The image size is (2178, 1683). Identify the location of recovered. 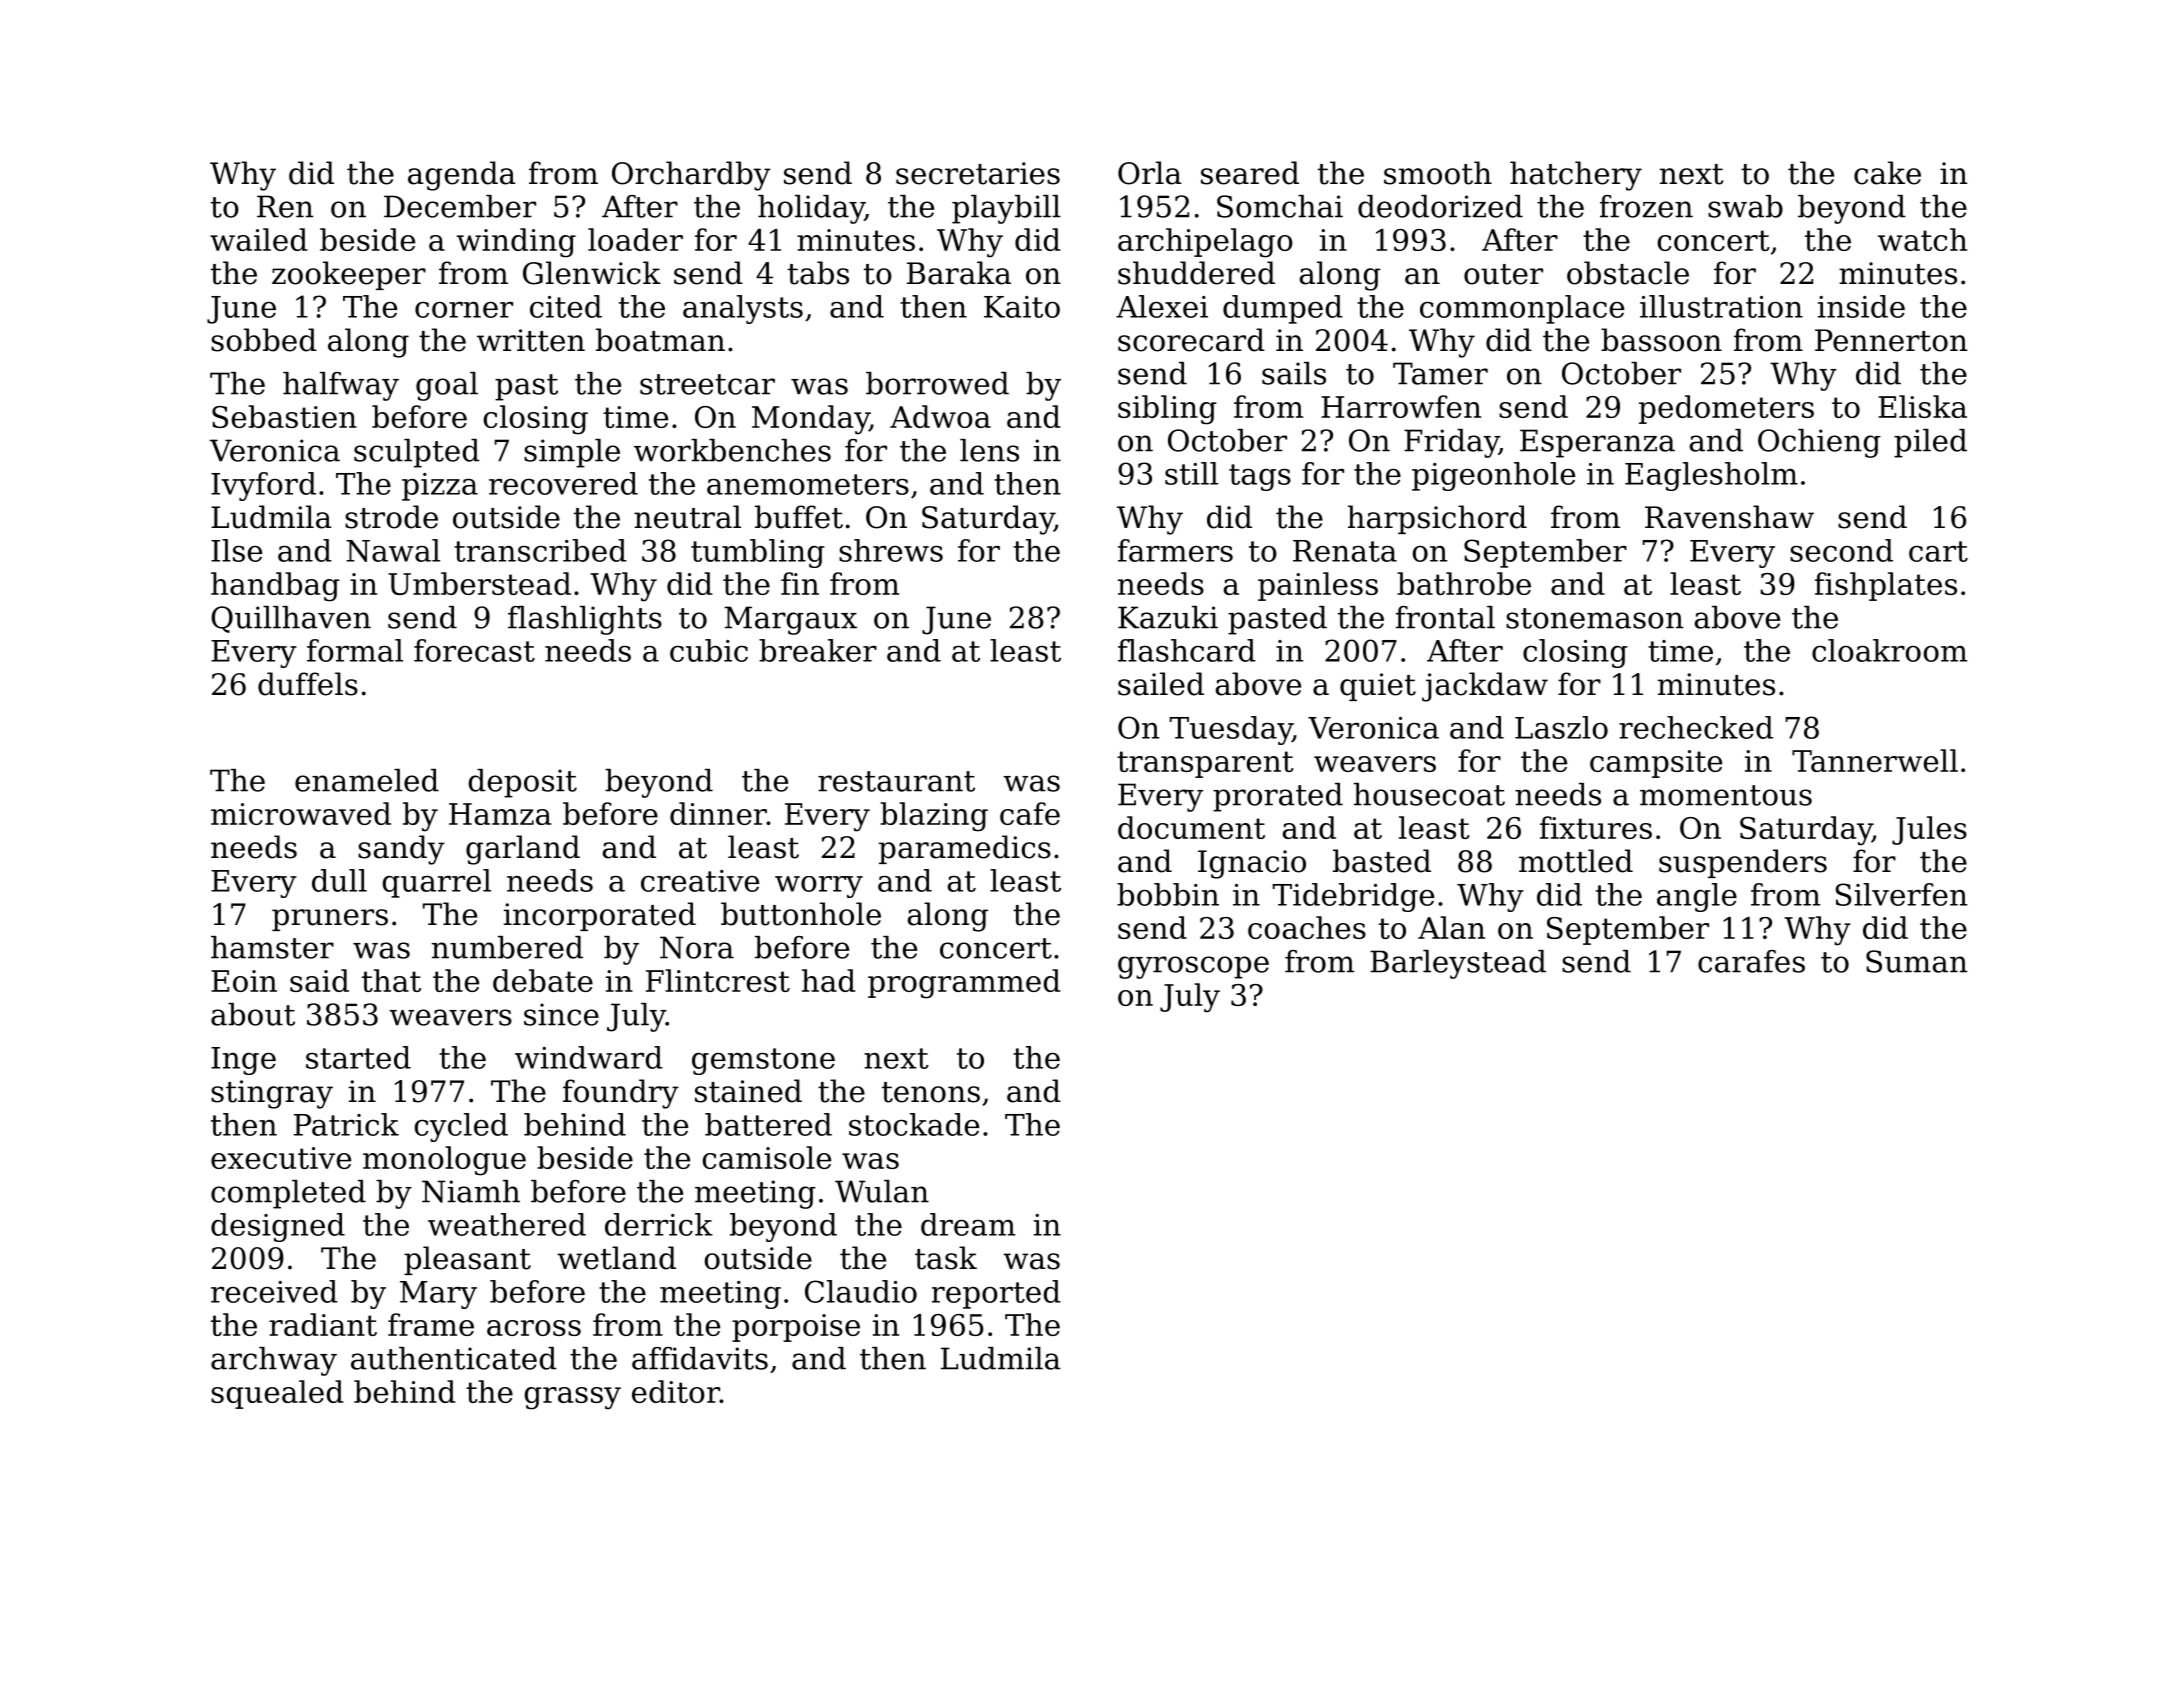
(563, 483).
